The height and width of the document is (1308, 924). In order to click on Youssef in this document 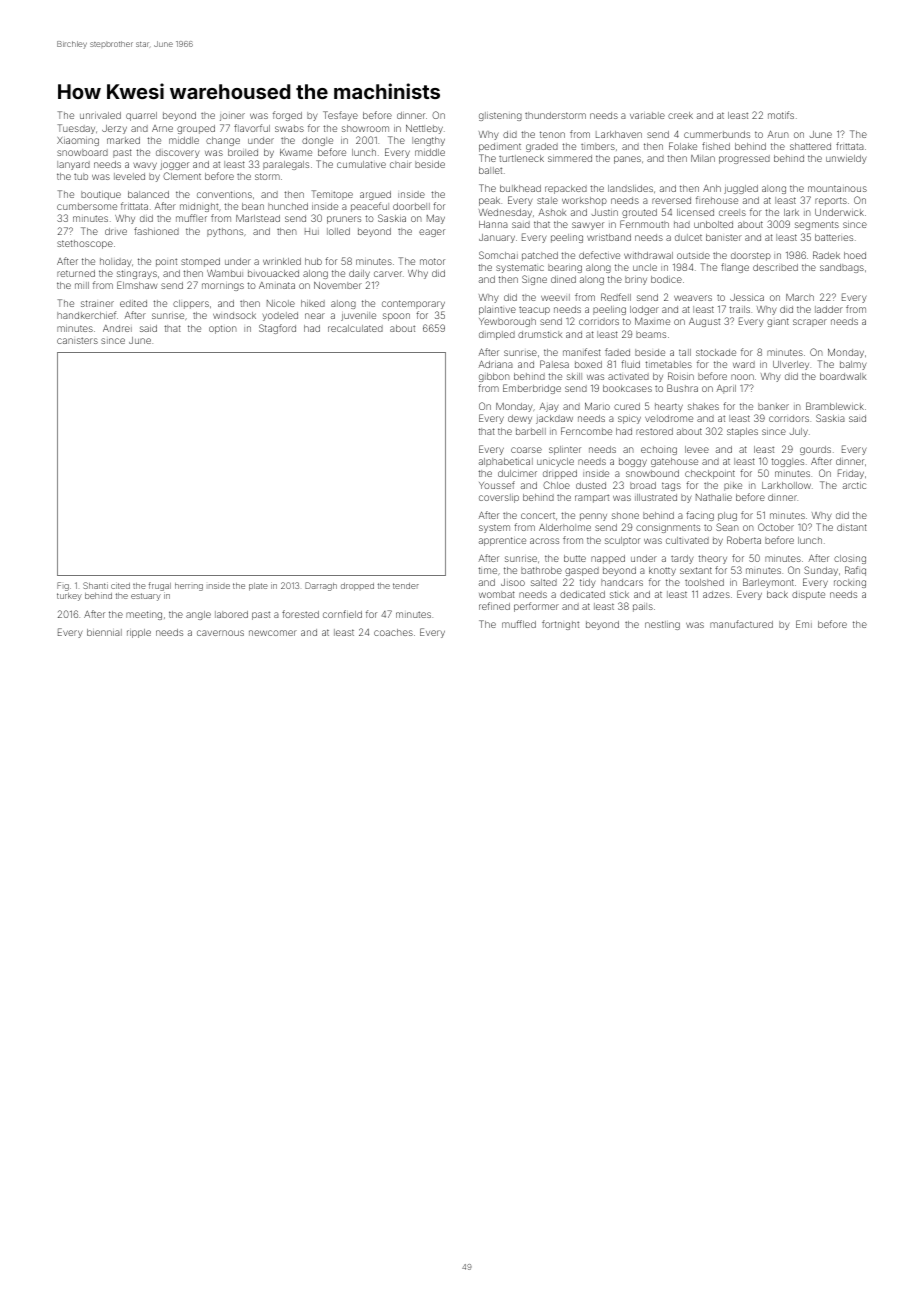, I will do `click(497, 485)`.
